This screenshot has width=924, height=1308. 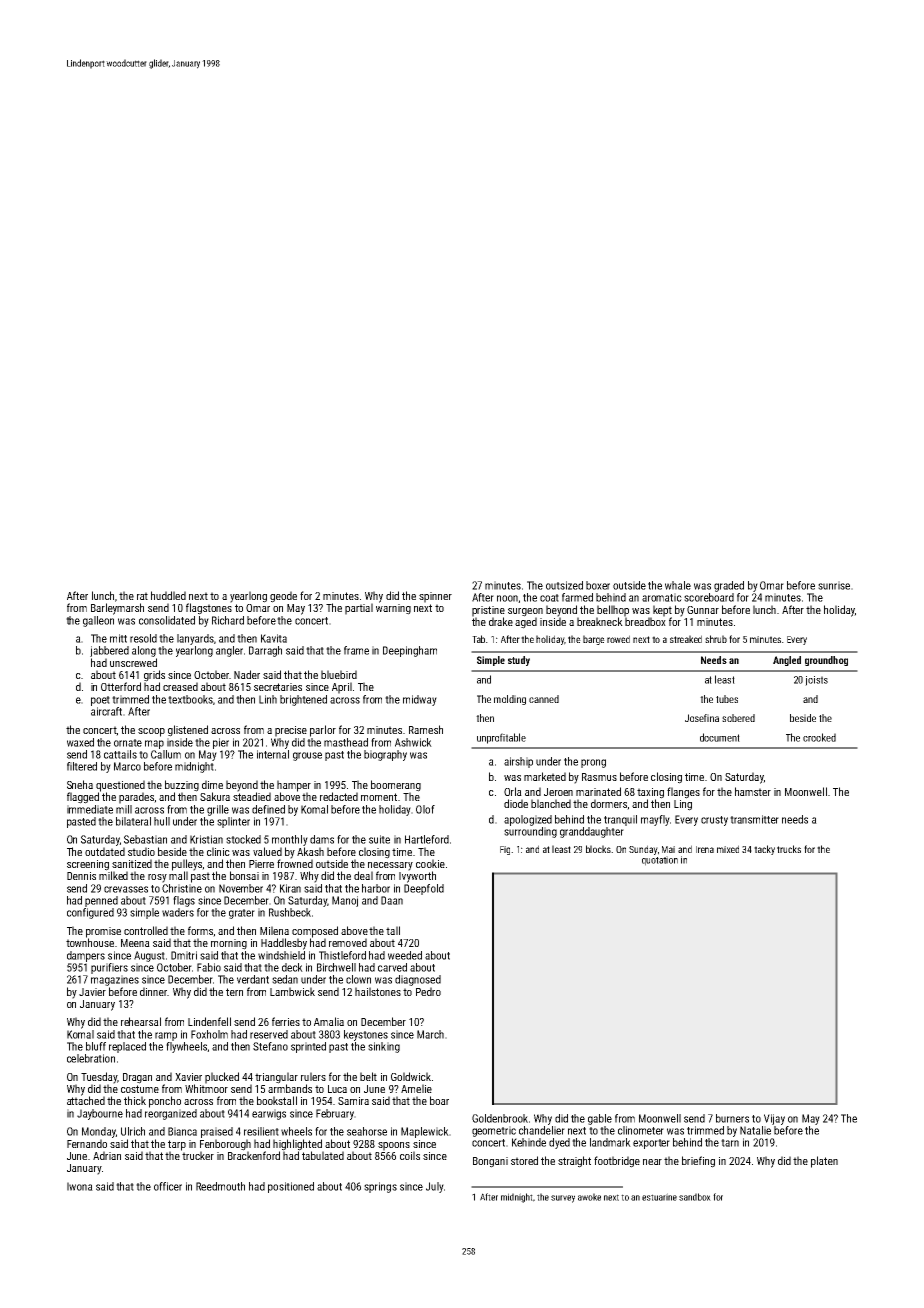 What do you see at coordinates (753, 791) in the screenshot?
I see `hamster` at bounding box center [753, 791].
